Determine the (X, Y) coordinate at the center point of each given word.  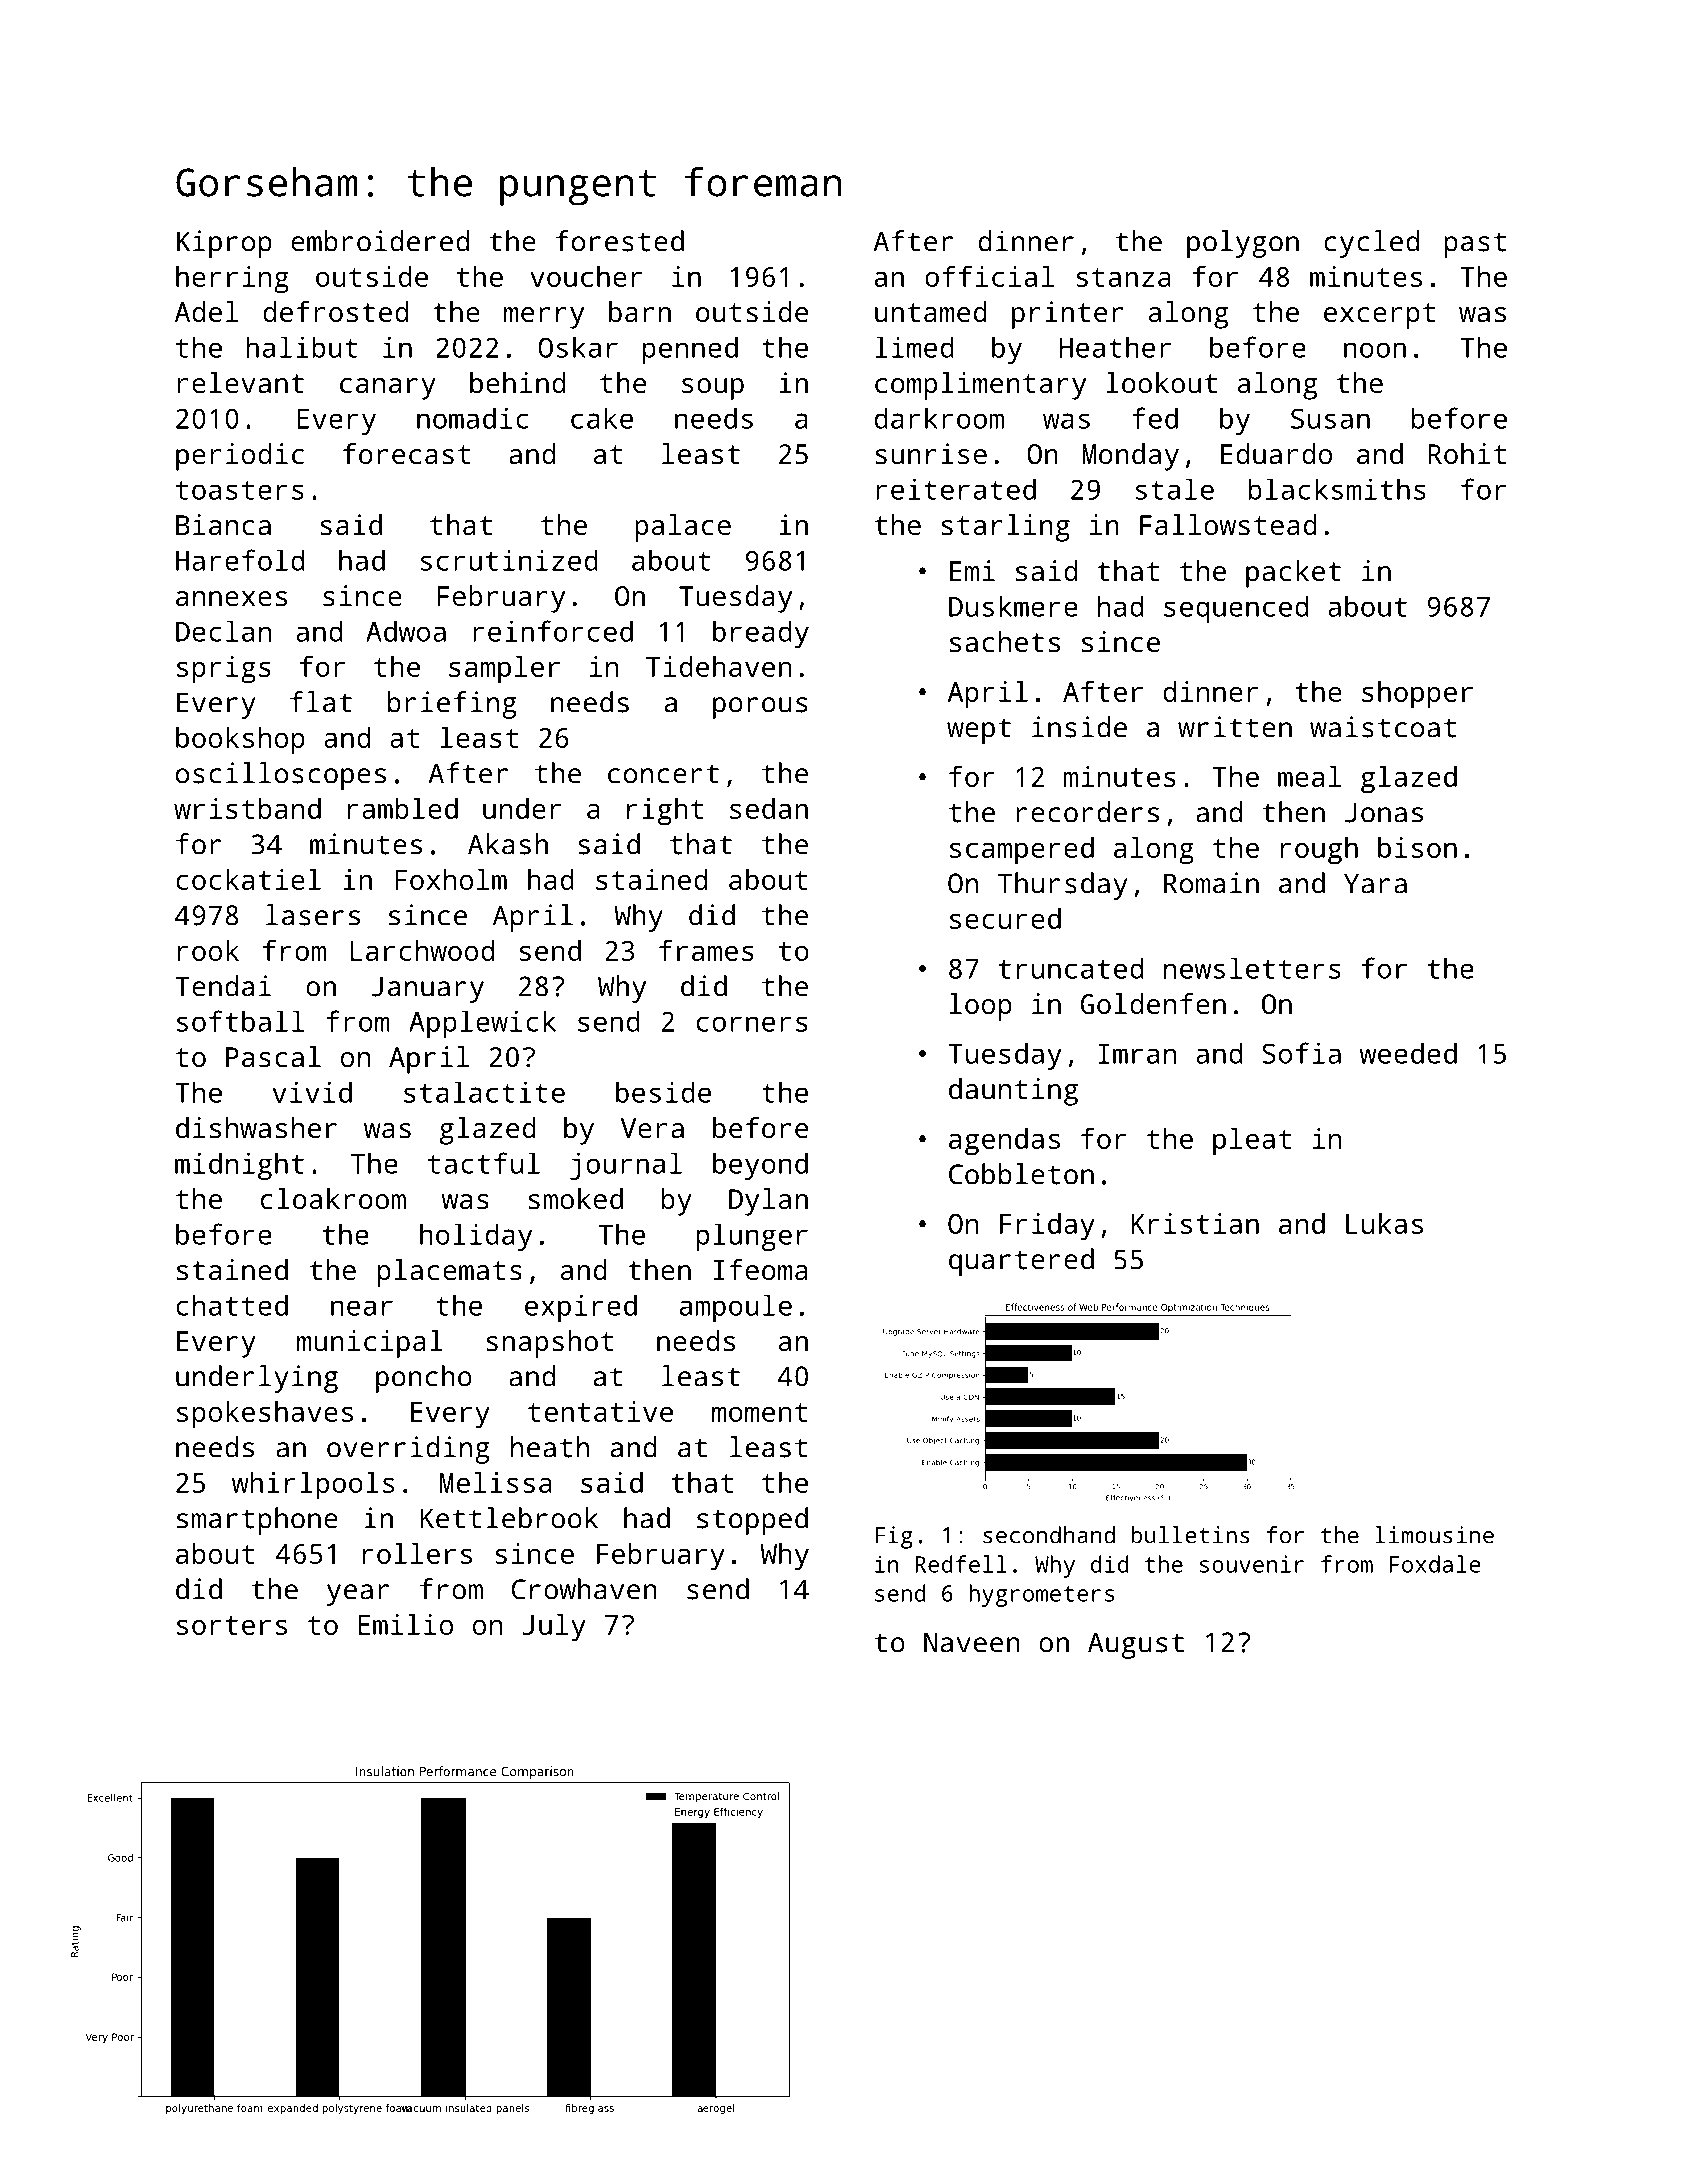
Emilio (405, 1624)
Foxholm (451, 879)
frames (706, 950)
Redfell (961, 1564)
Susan (1330, 418)
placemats (450, 1273)
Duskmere (1013, 606)
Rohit (1467, 454)
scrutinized (509, 560)
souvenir (1252, 1564)
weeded (1408, 1053)
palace (683, 528)
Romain (1211, 883)
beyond (760, 1166)
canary (388, 389)
